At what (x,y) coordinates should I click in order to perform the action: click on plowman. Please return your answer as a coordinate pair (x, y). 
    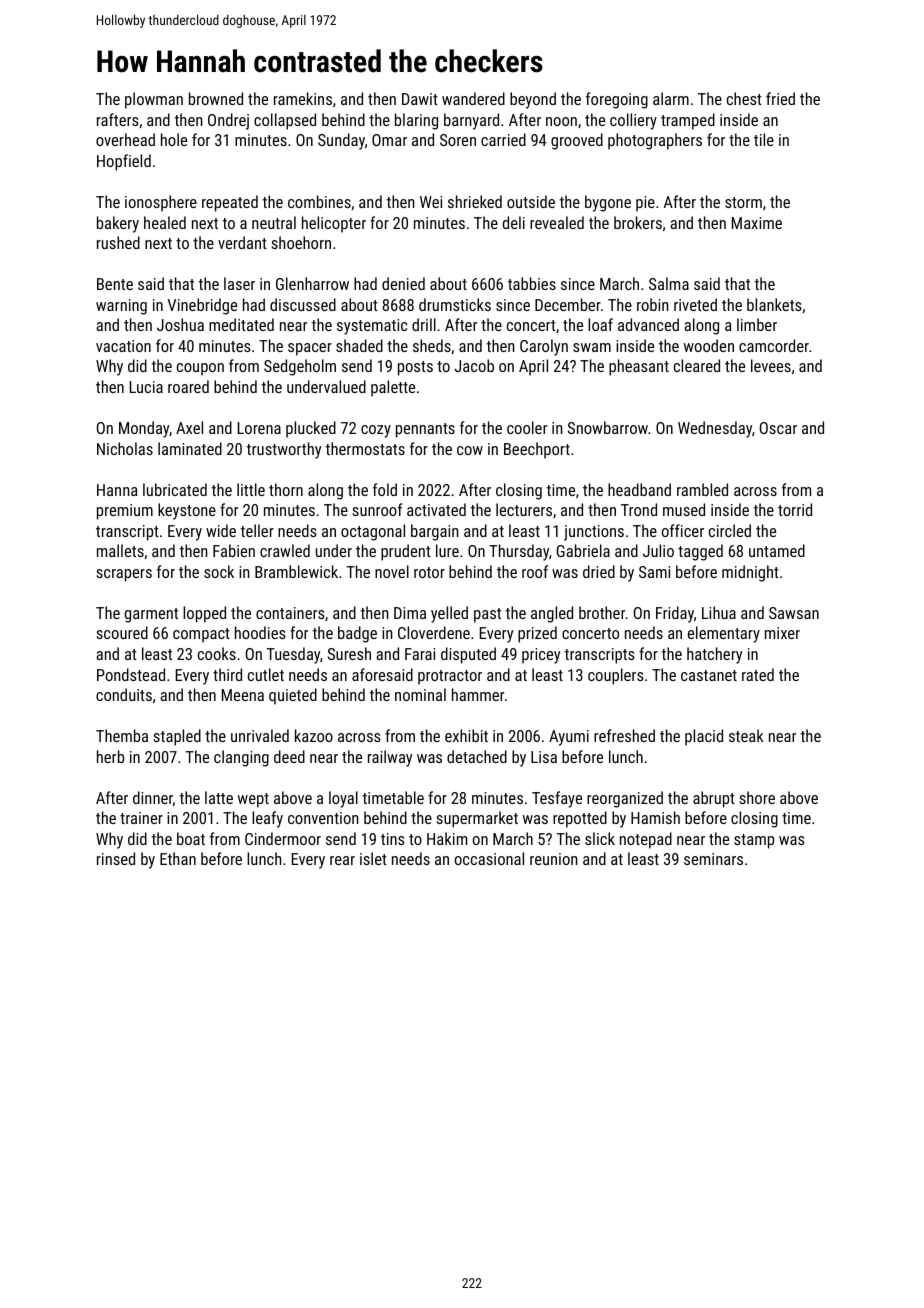
    Looking at the image, I should click on (154, 100).
